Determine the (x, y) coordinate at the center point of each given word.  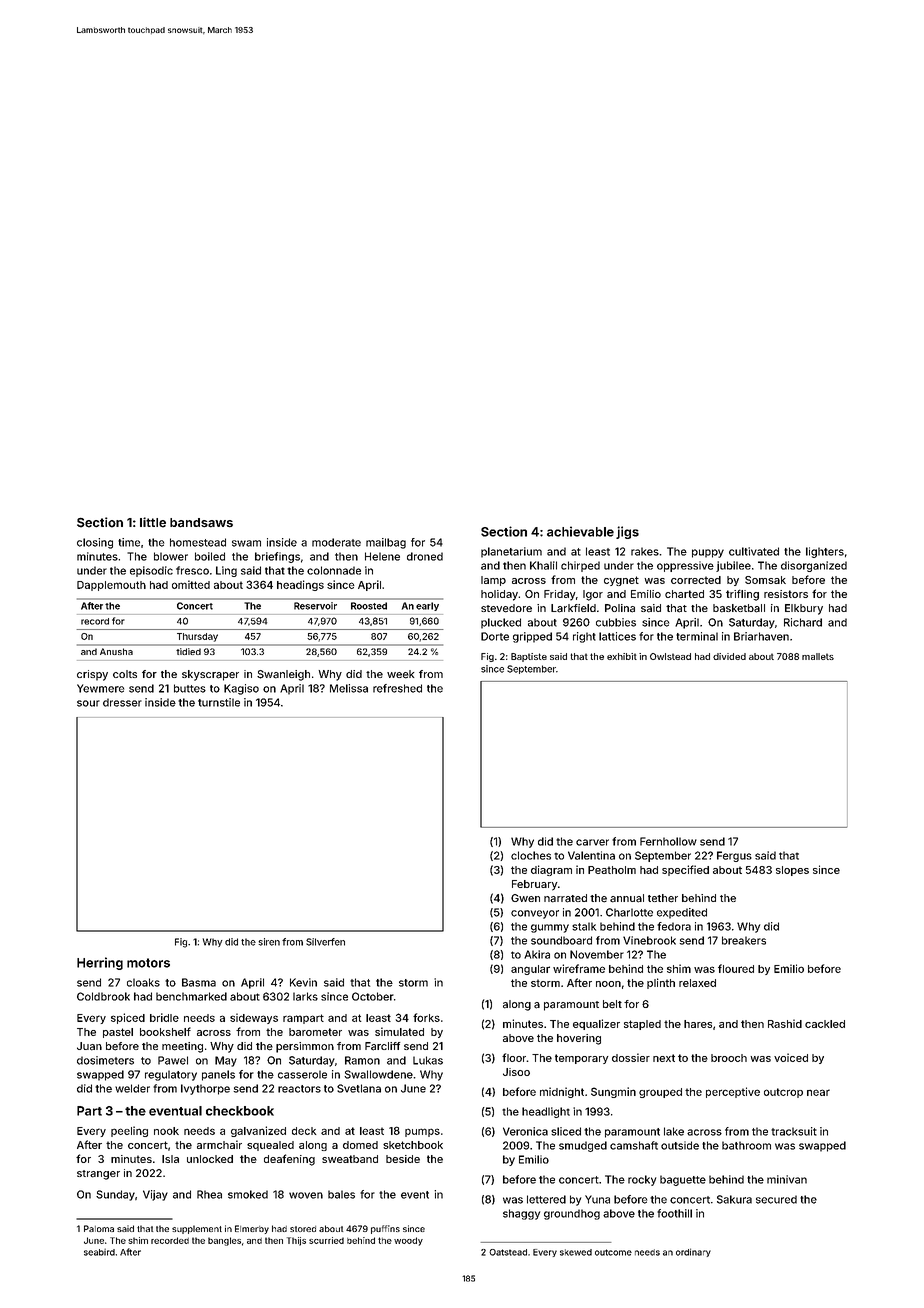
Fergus (734, 856)
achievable (580, 531)
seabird (99, 1252)
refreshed (397, 688)
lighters (825, 552)
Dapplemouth (111, 586)
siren (269, 942)
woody (408, 1241)
